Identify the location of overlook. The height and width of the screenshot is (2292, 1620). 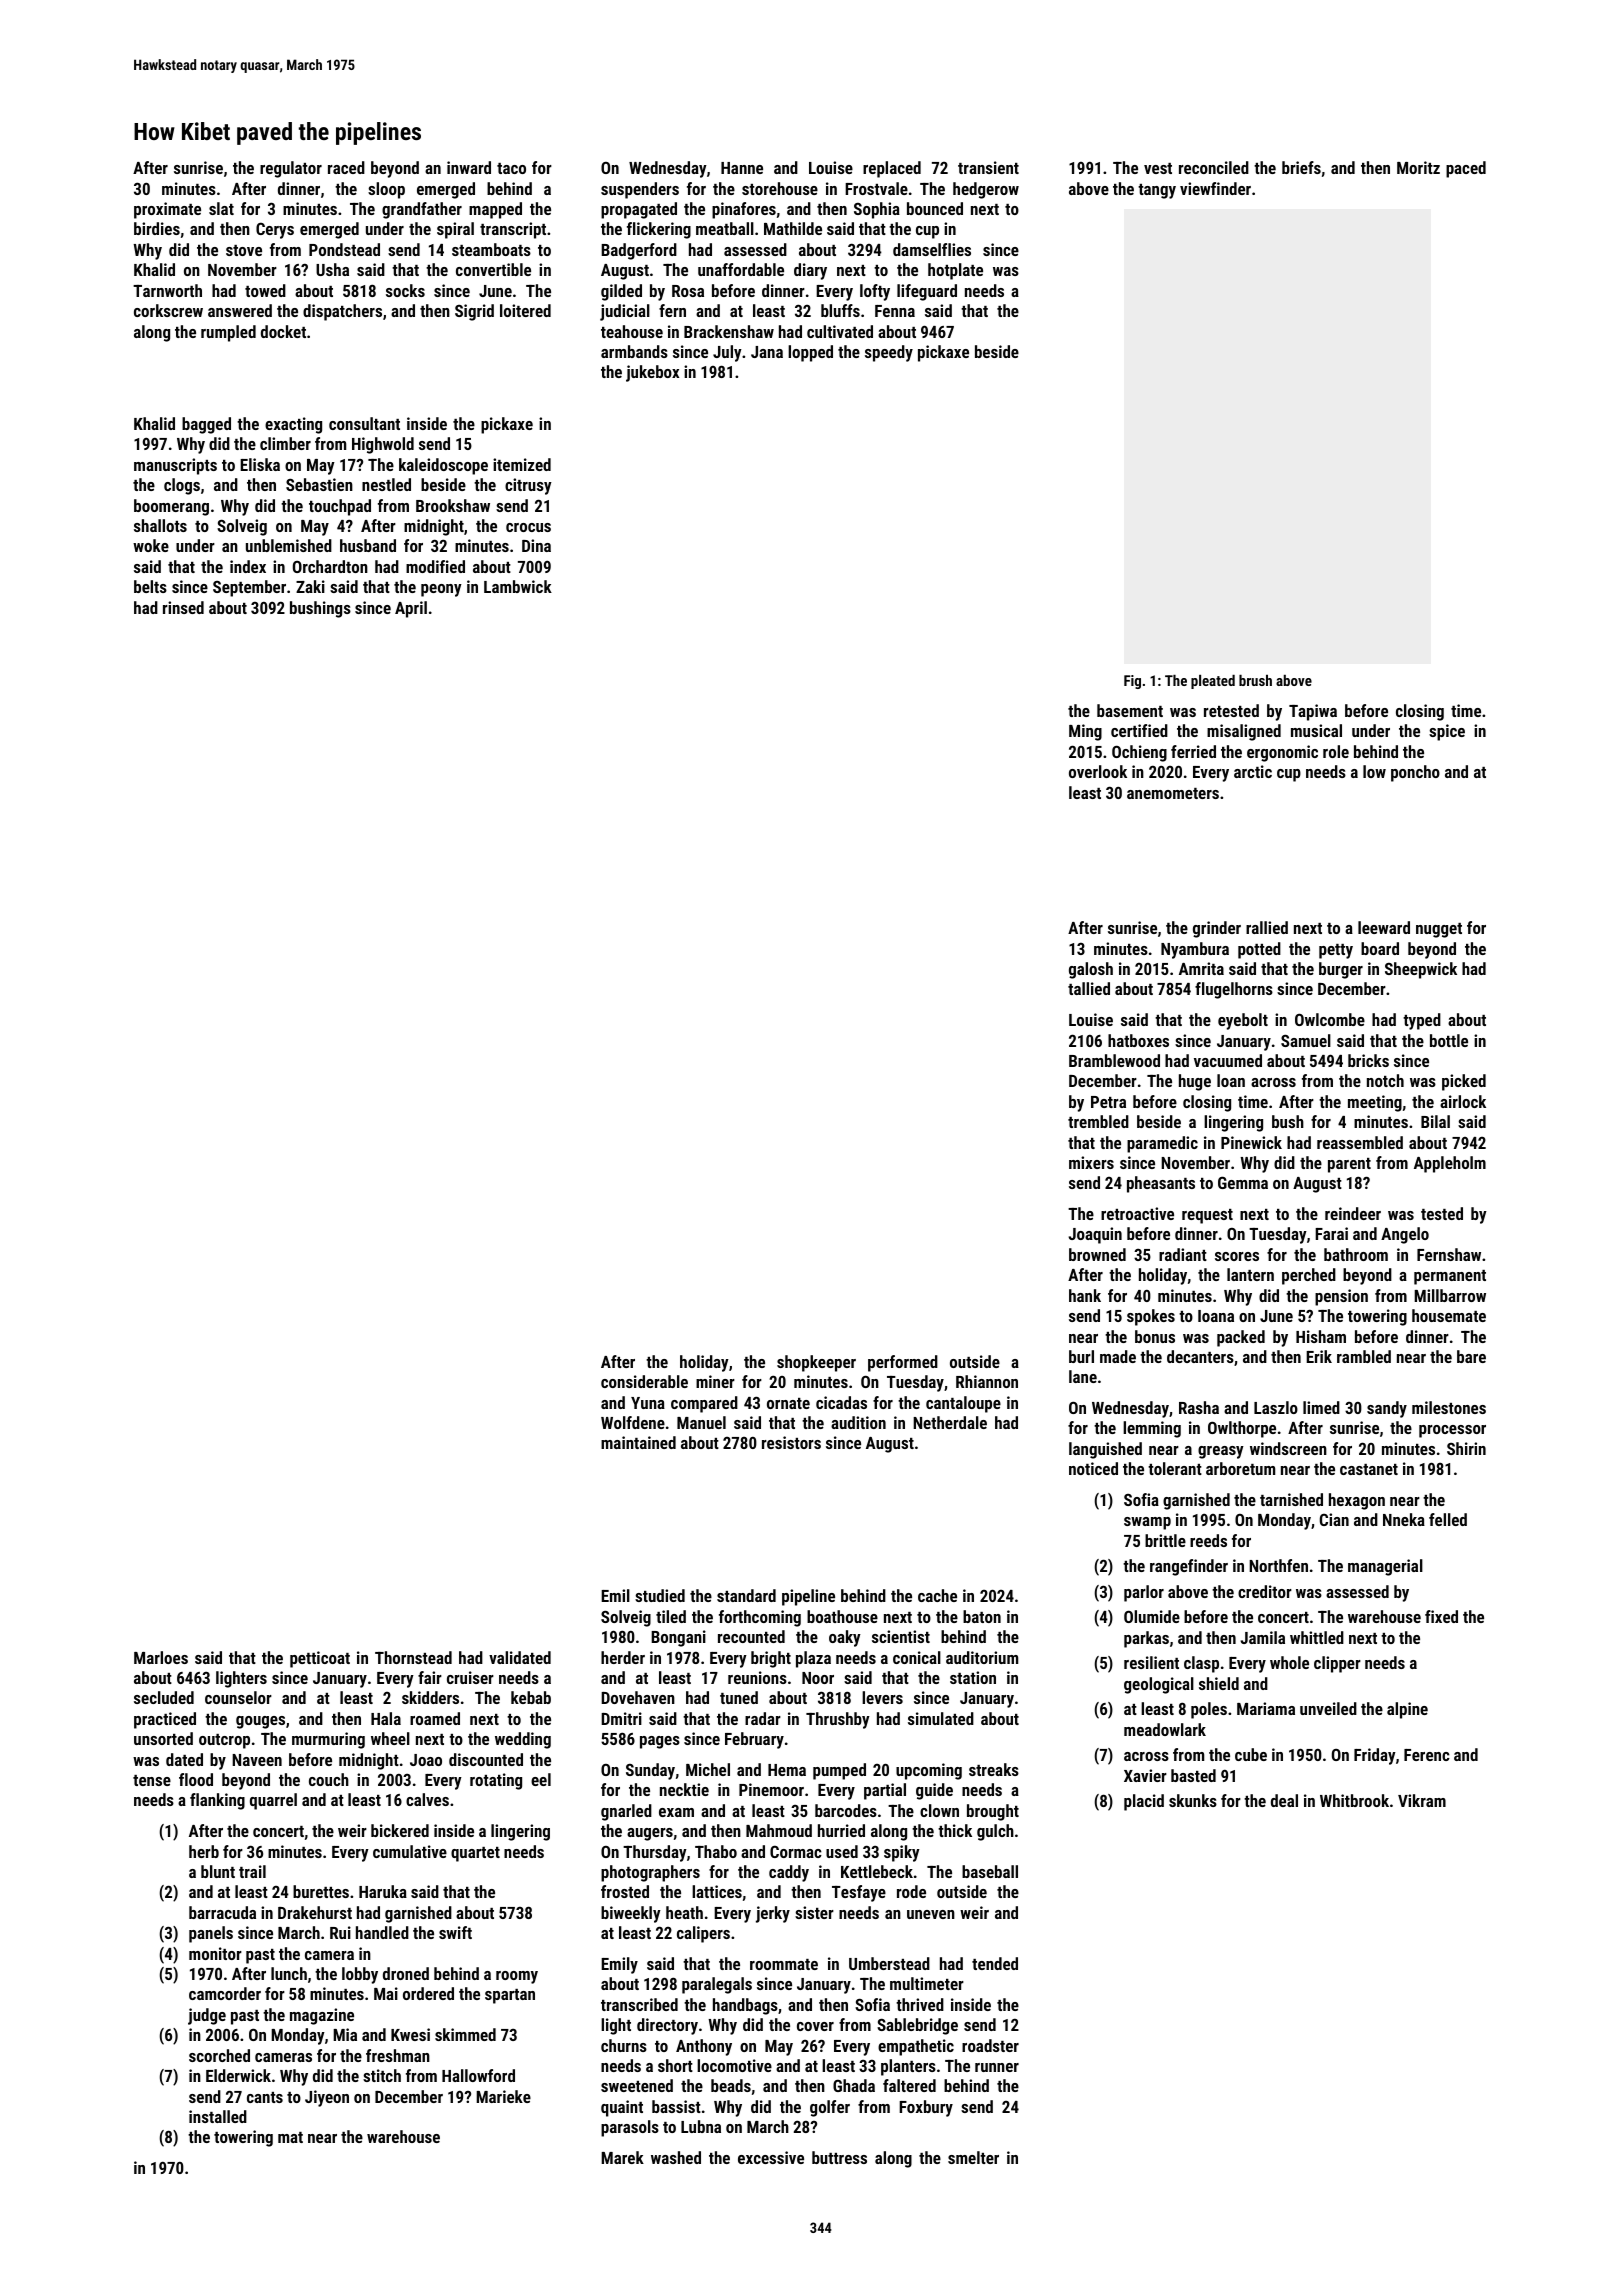
(1098, 771).
